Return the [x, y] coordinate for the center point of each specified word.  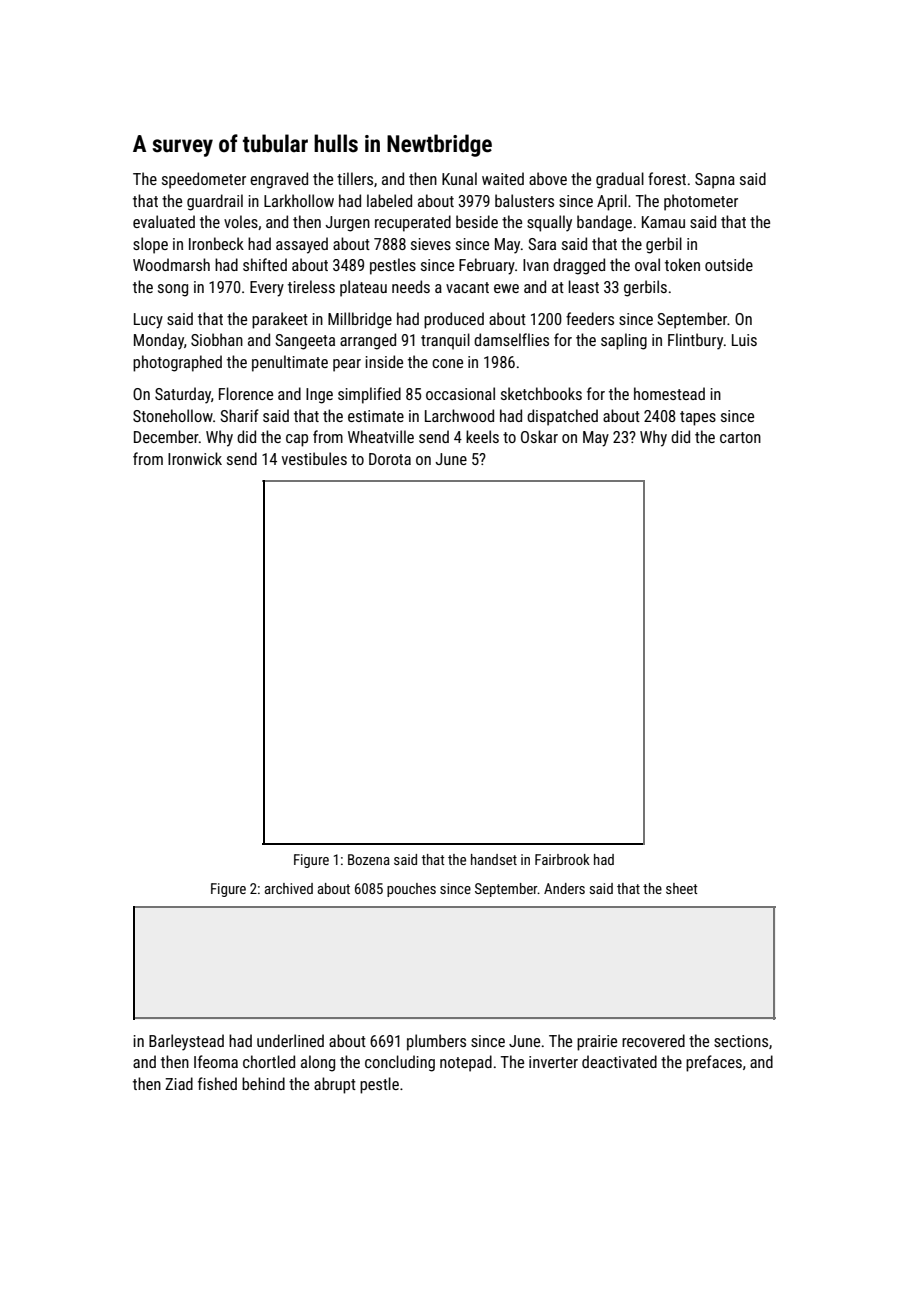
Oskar [539, 436]
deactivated [619, 1061]
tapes [698, 418]
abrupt [335, 1085]
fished [217, 1083]
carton [740, 437]
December [166, 436]
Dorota [390, 459]
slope [150, 245]
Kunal [459, 178]
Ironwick [195, 458]
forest [667, 178]
